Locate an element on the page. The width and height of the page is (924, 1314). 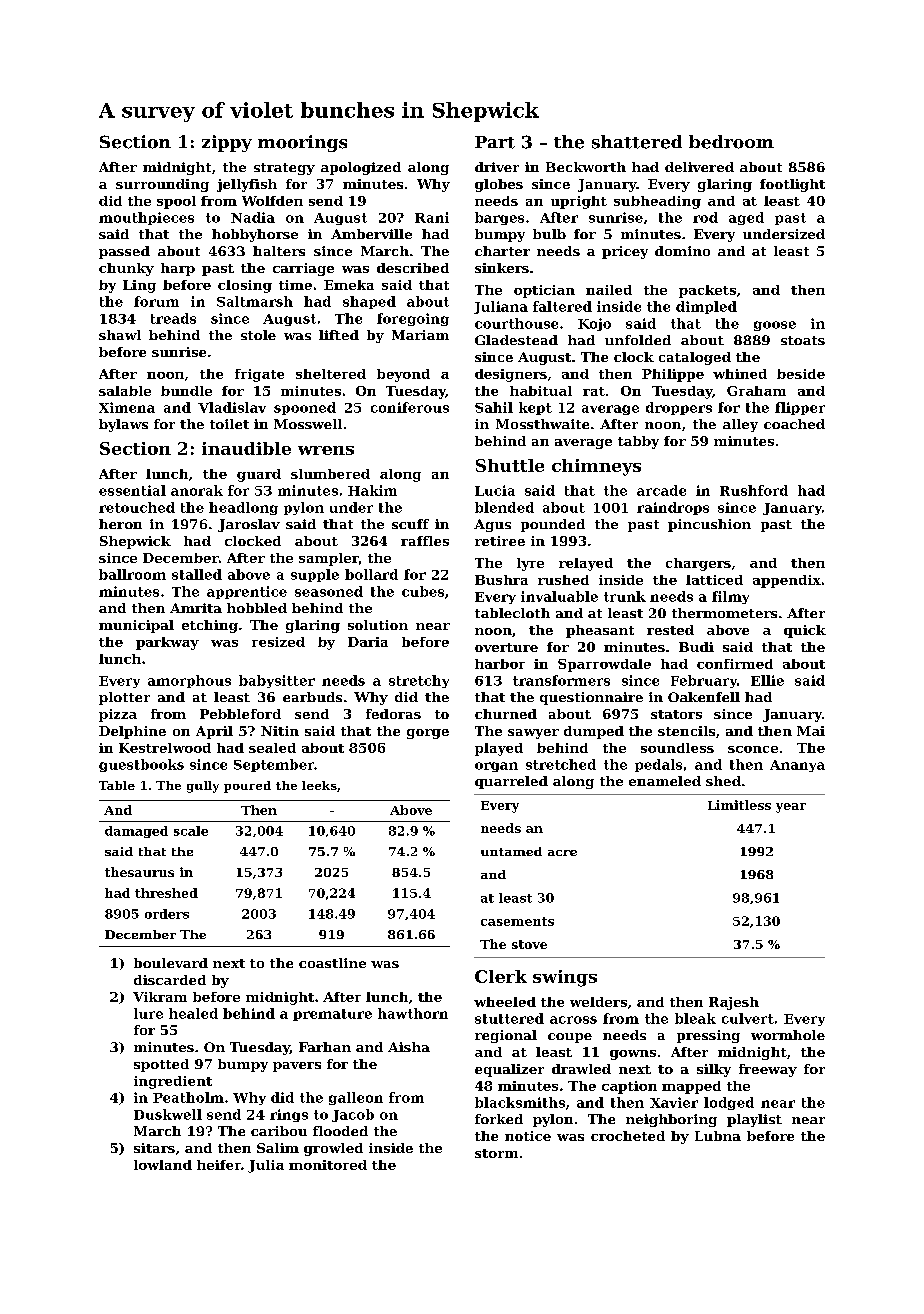
unfolded is located at coordinates (638, 340).
